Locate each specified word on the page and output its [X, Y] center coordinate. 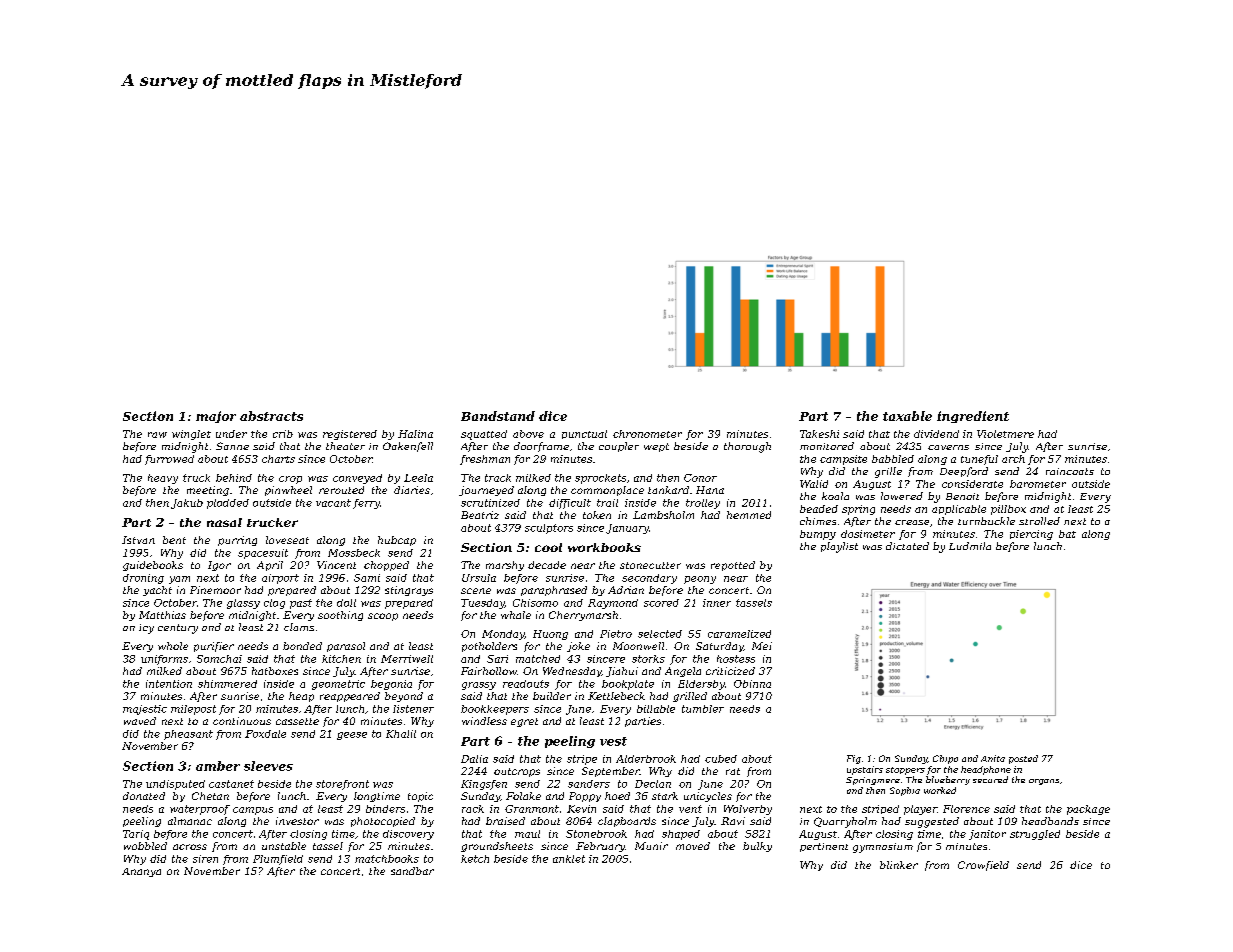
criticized [730, 671]
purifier [214, 647]
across [190, 847]
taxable [907, 416]
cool [548, 547]
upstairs [865, 770]
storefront [342, 785]
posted [1023, 759]
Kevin [581, 809]
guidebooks [153, 566]
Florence [966, 809]
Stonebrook [596, 834]
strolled [1039, 521]
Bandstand [498, 416]
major [216, 417]
